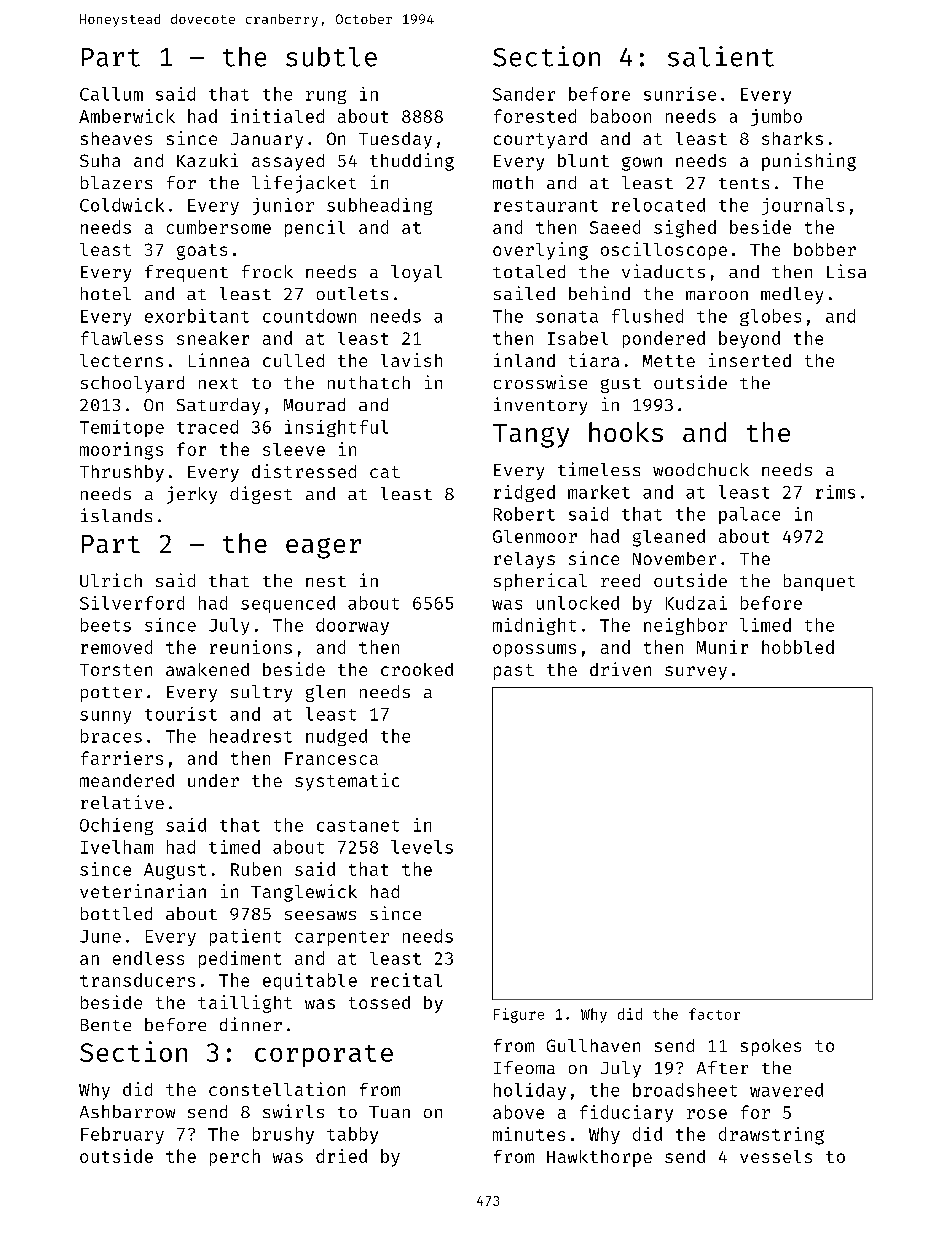  What do you see at coordinates (127, 116) in the screenshot?
I see `Amberwick` at bounding box center [127, 116].
